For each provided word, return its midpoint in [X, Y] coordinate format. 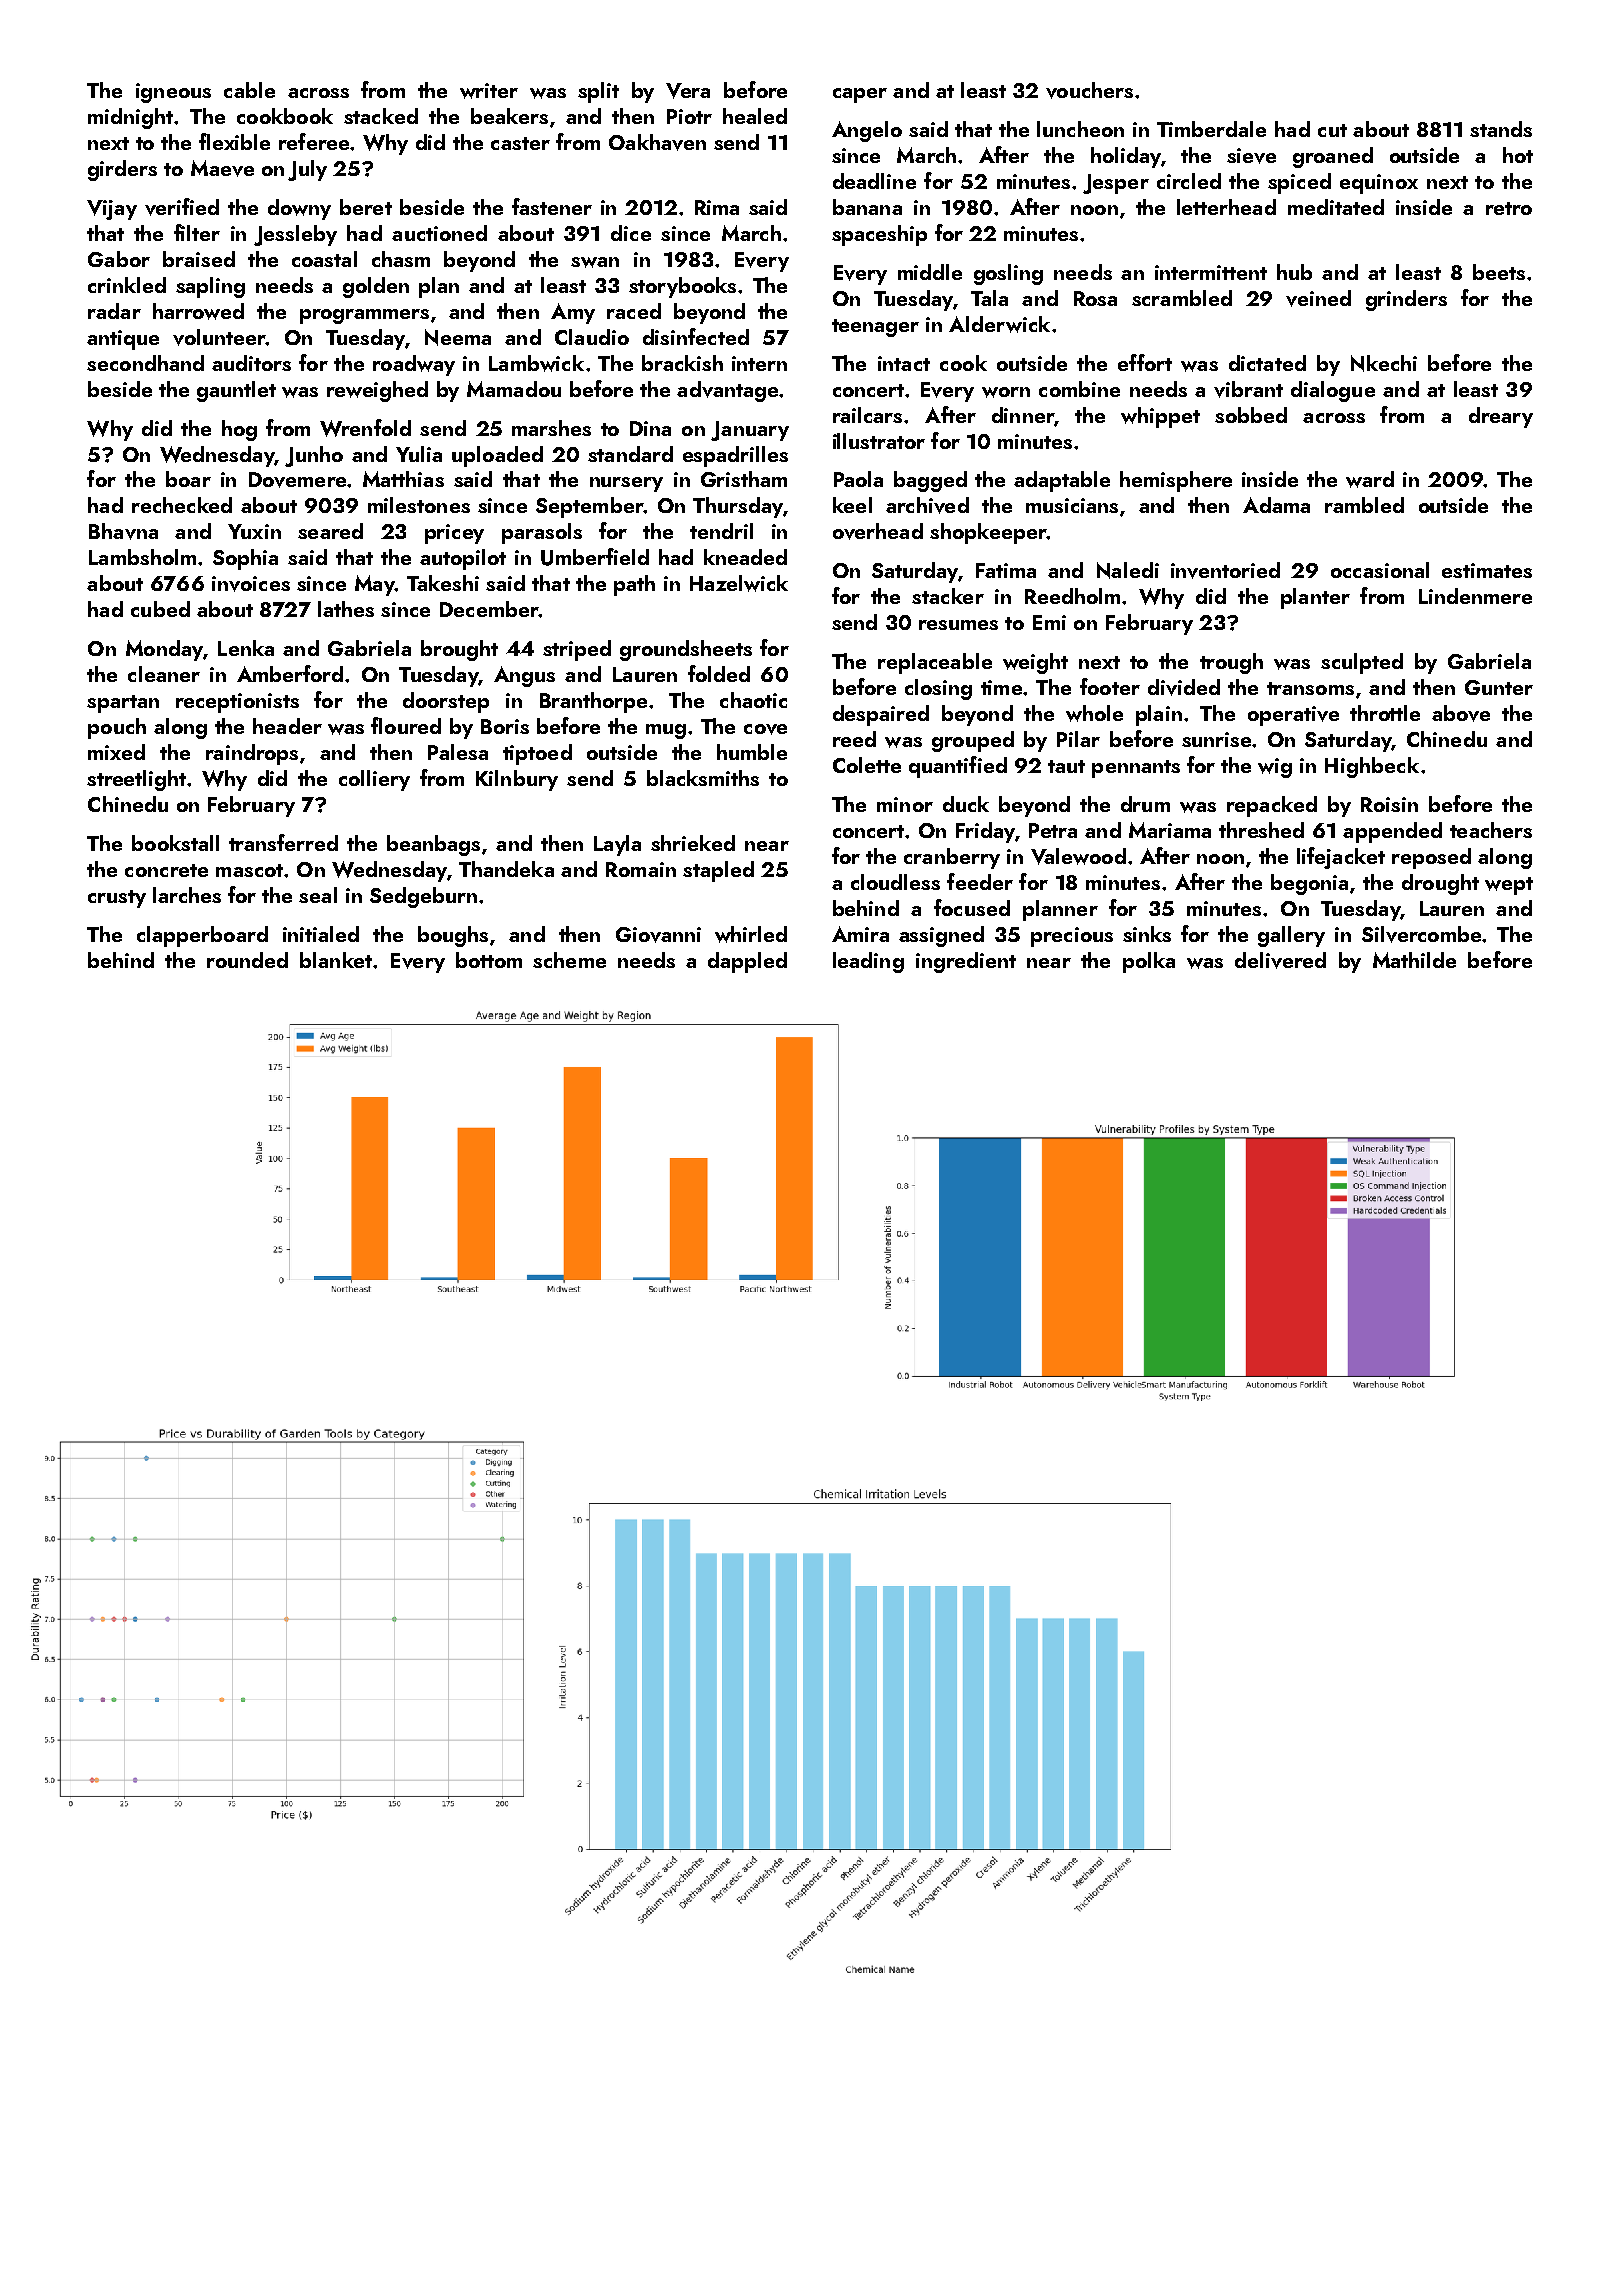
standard [630, 454]
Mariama [1170, 830]
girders [122, 170]
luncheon [1080, 129]
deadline [874, 181]
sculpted [1362, 663]
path [634, 585]
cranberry [952, 858]
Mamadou [514, 389]
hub [1294, 272]
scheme [569, 960]
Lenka [246, 648]
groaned [1333, 157]
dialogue [1333, 391]
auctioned [439, 233]
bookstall [175, 843]
